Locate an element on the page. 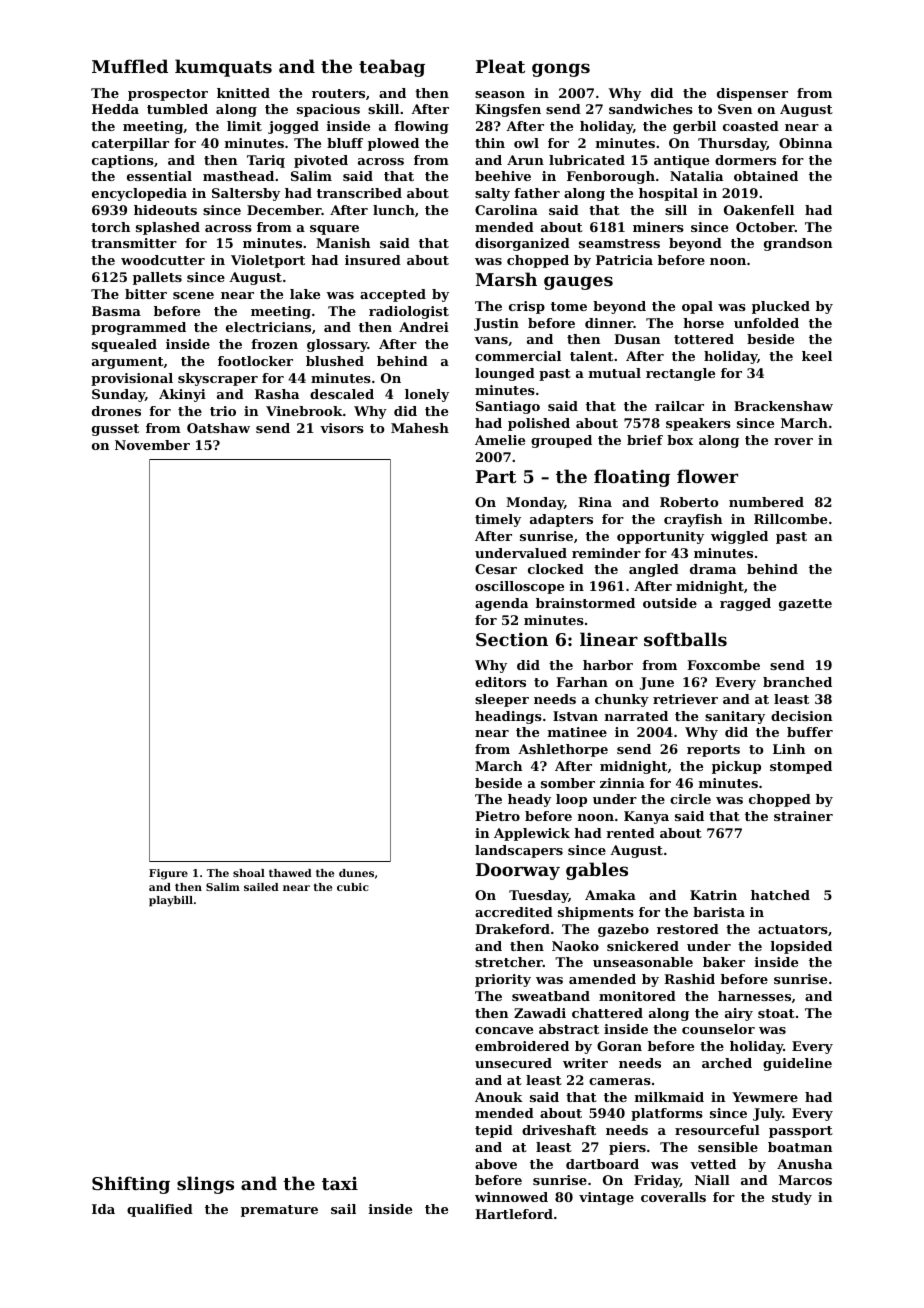 The height and width of the document is (1308, 924). dispenser is located at coordinates (752, 94).
